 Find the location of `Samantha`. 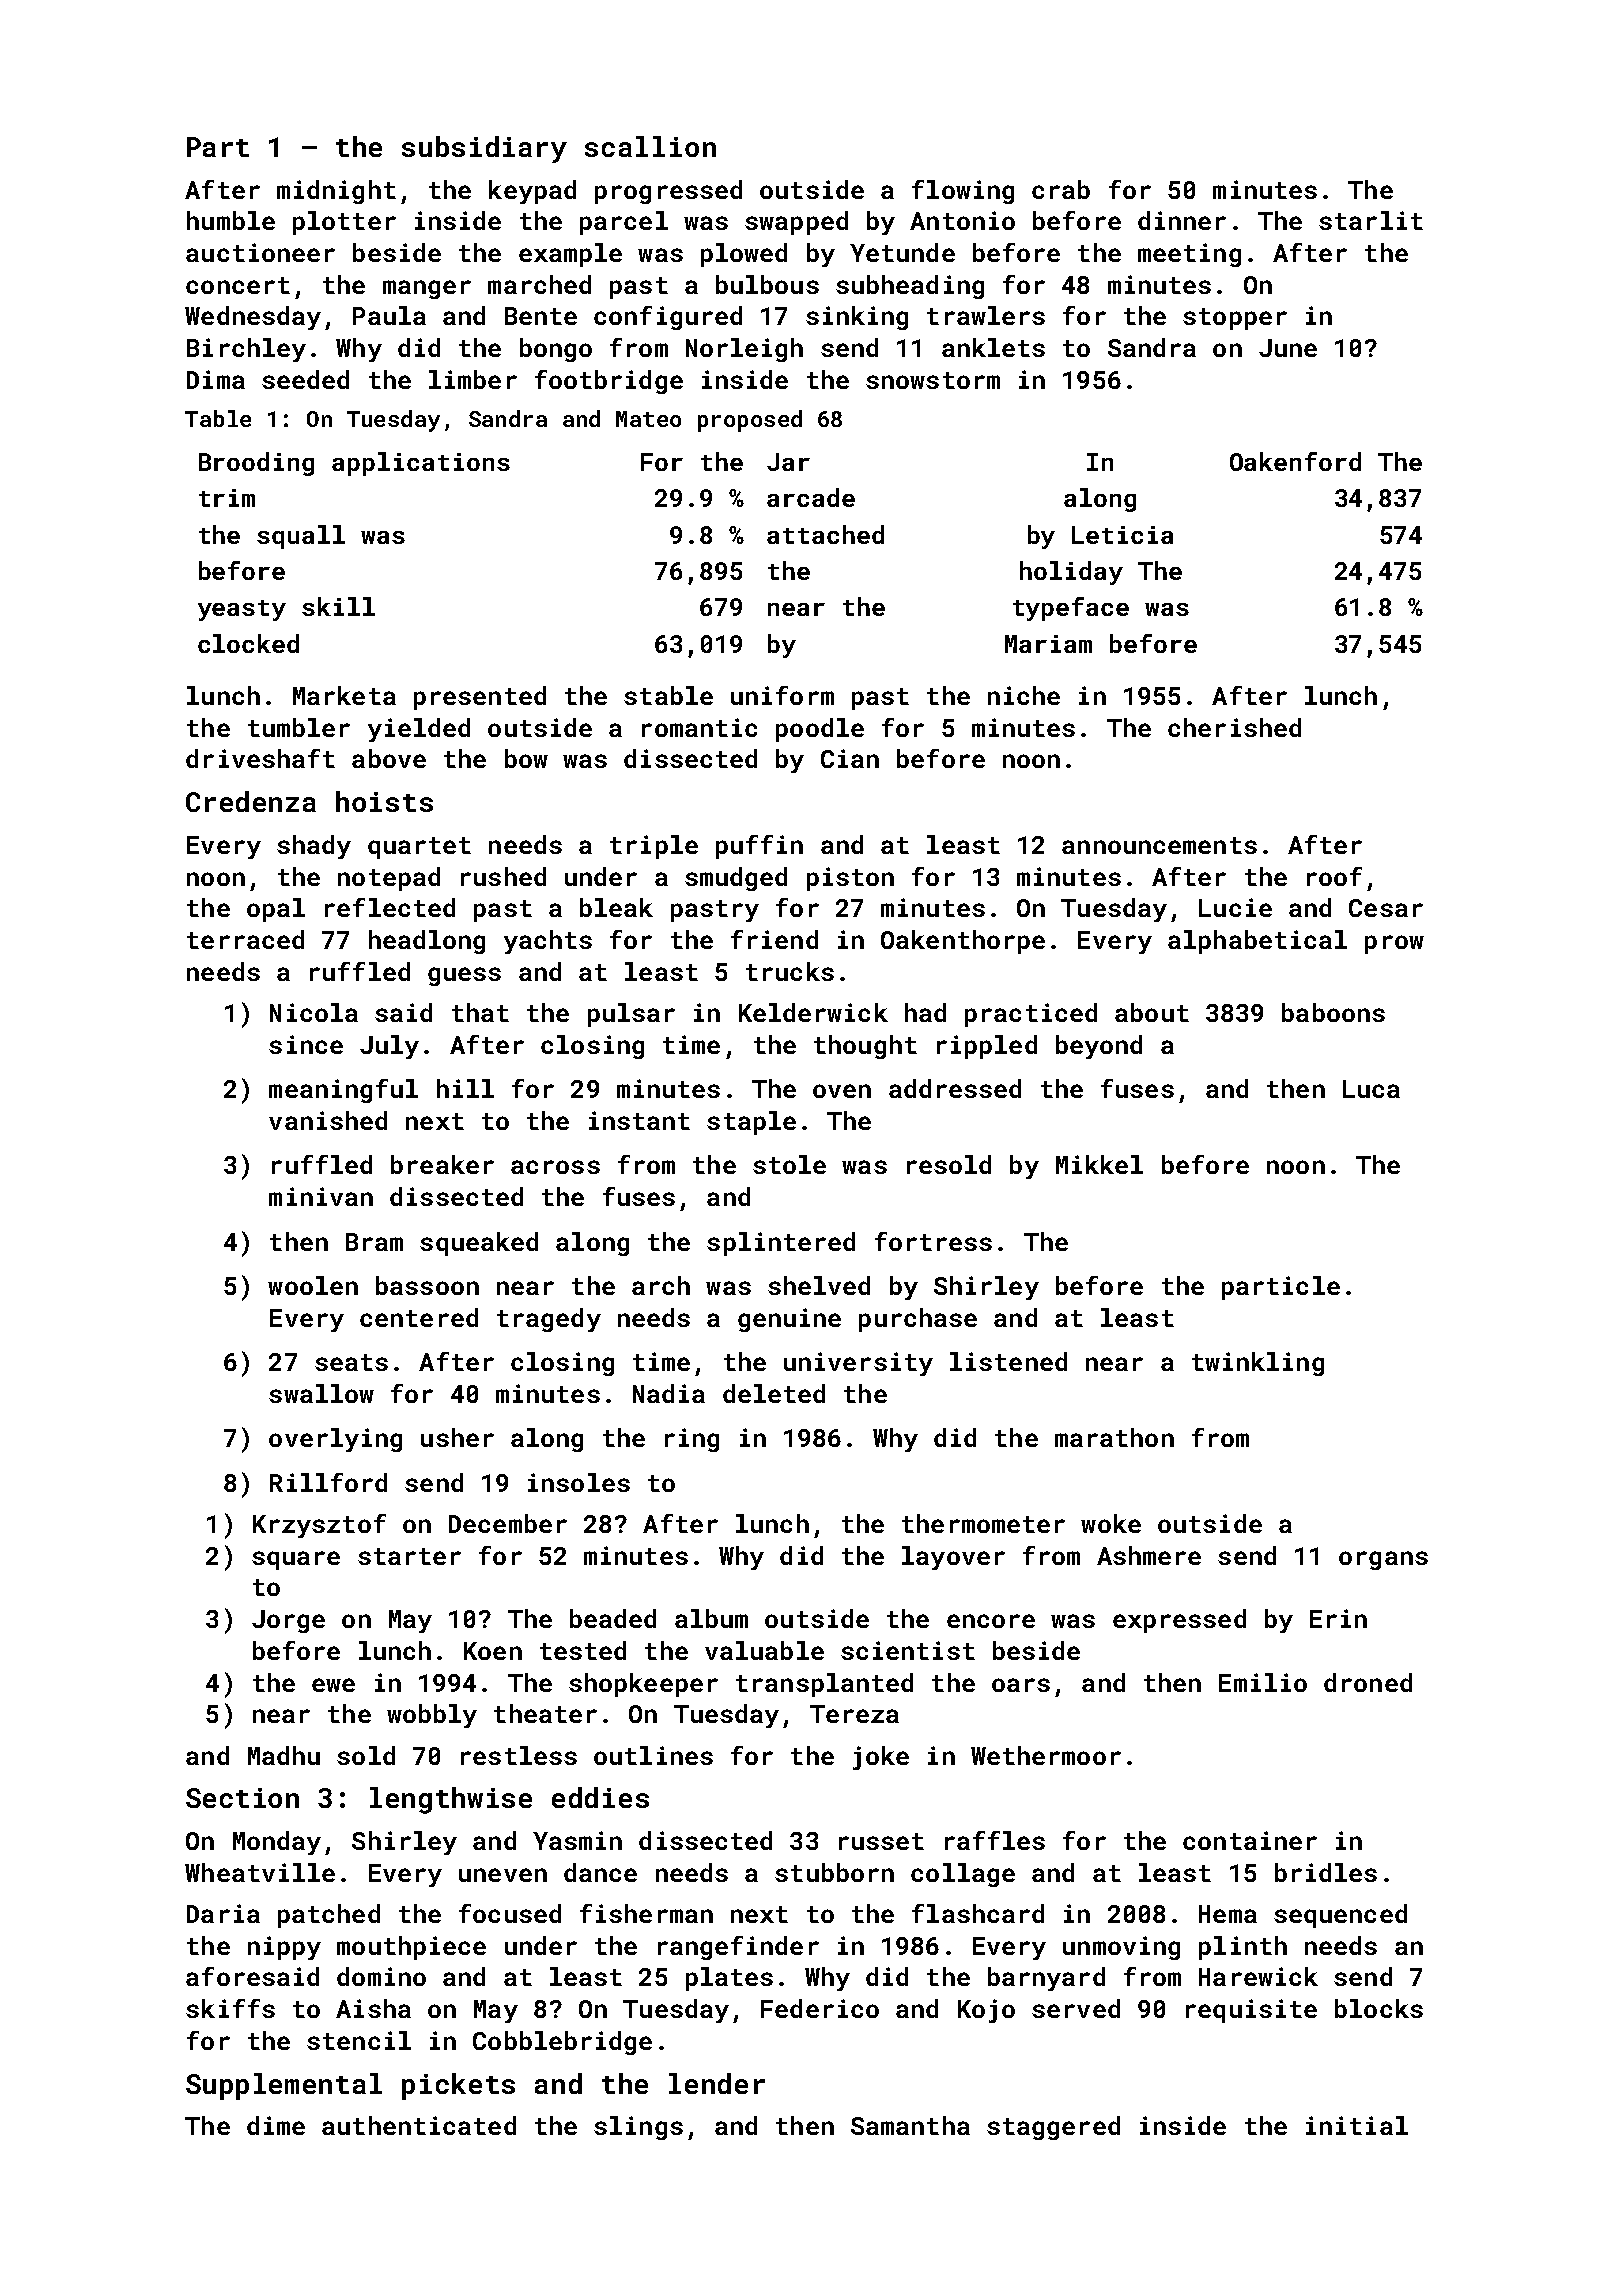

Samantha is located at coordinates (910, 2125).
